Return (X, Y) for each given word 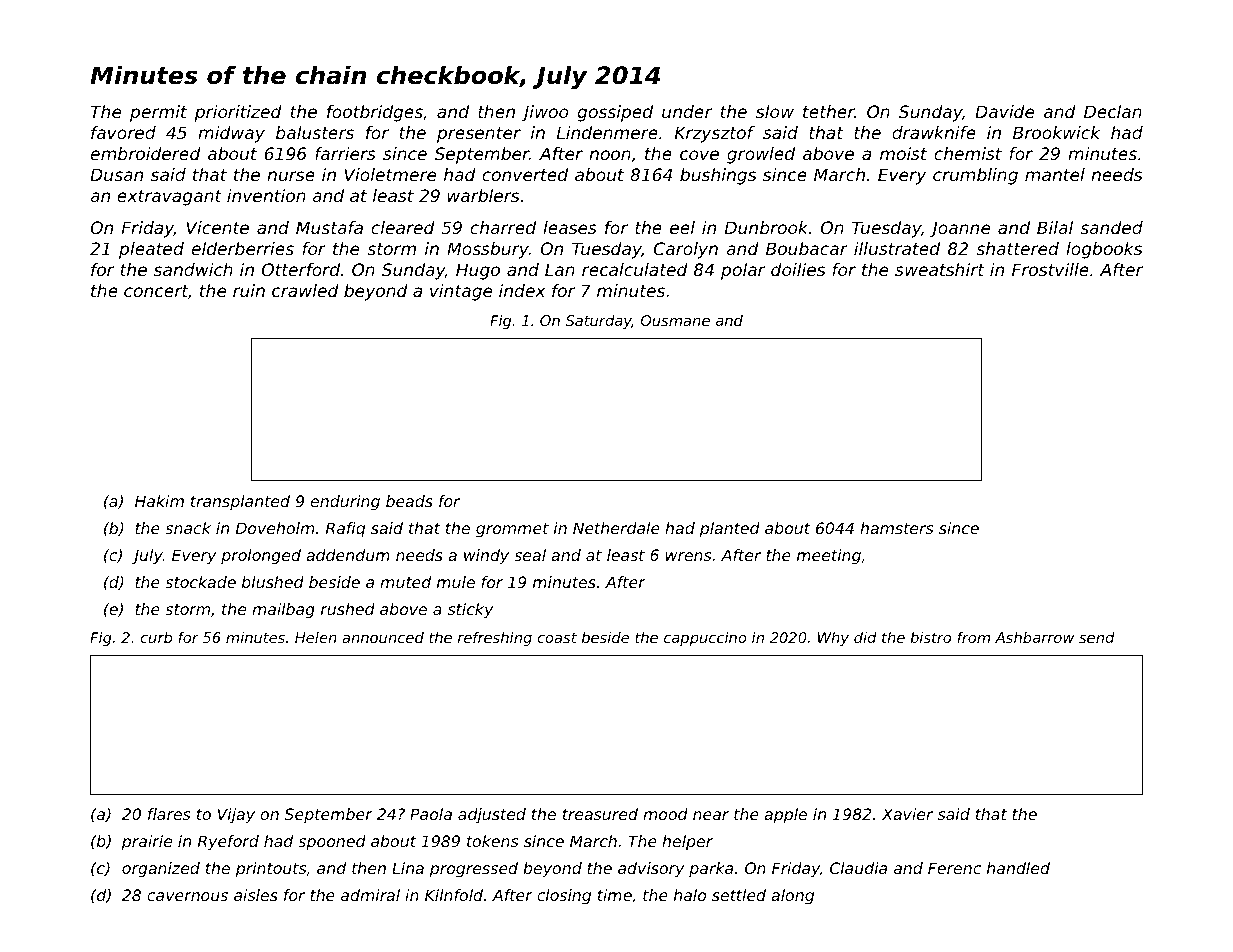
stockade (200, 582)
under (687, 111)
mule (456, 582)
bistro (930, 637)
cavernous (187, 896)
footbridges (375, 113)
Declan (1113, 111)
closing (564, 897)
